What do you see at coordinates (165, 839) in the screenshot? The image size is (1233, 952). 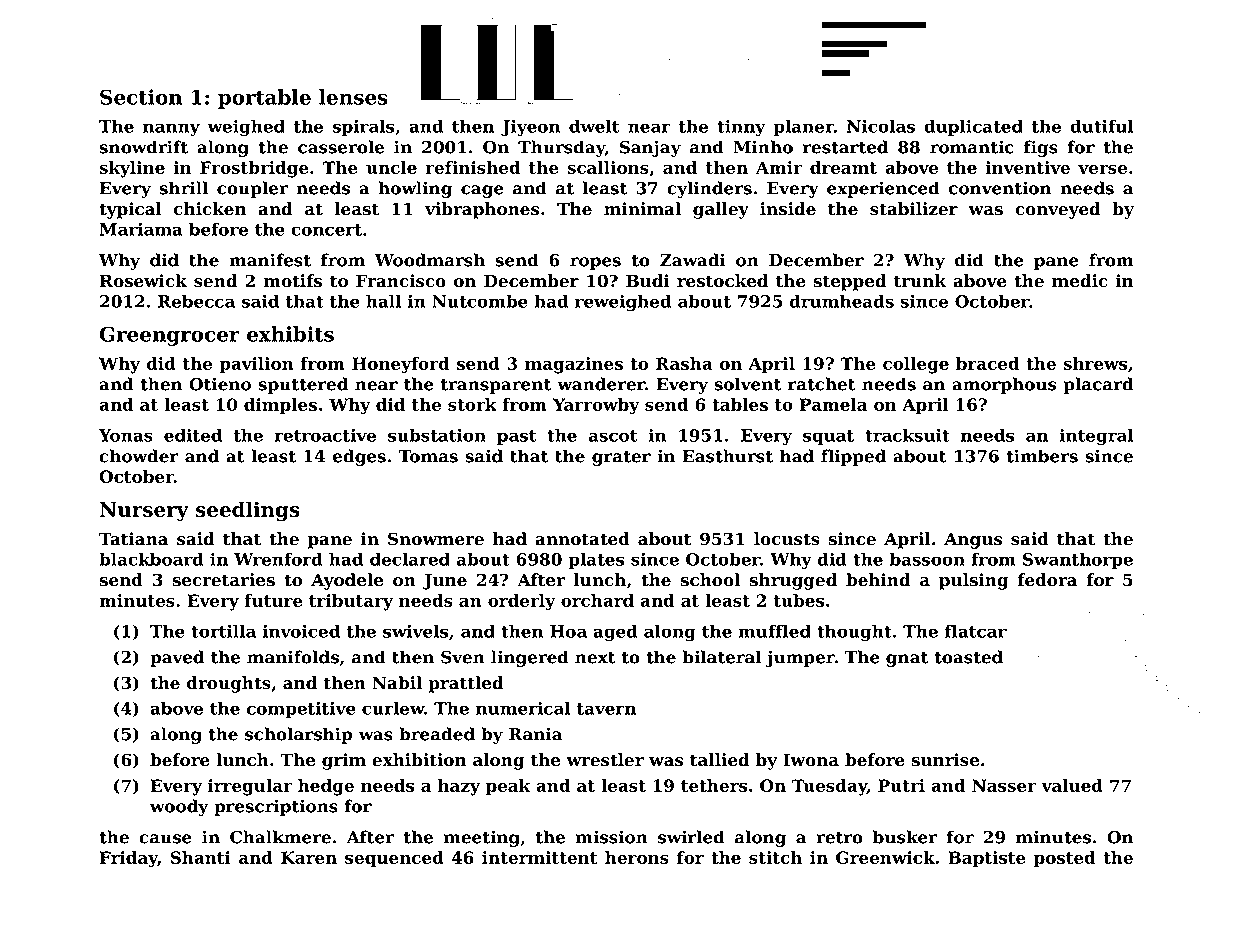 I see `cause` at bounding box center [165, 839].
